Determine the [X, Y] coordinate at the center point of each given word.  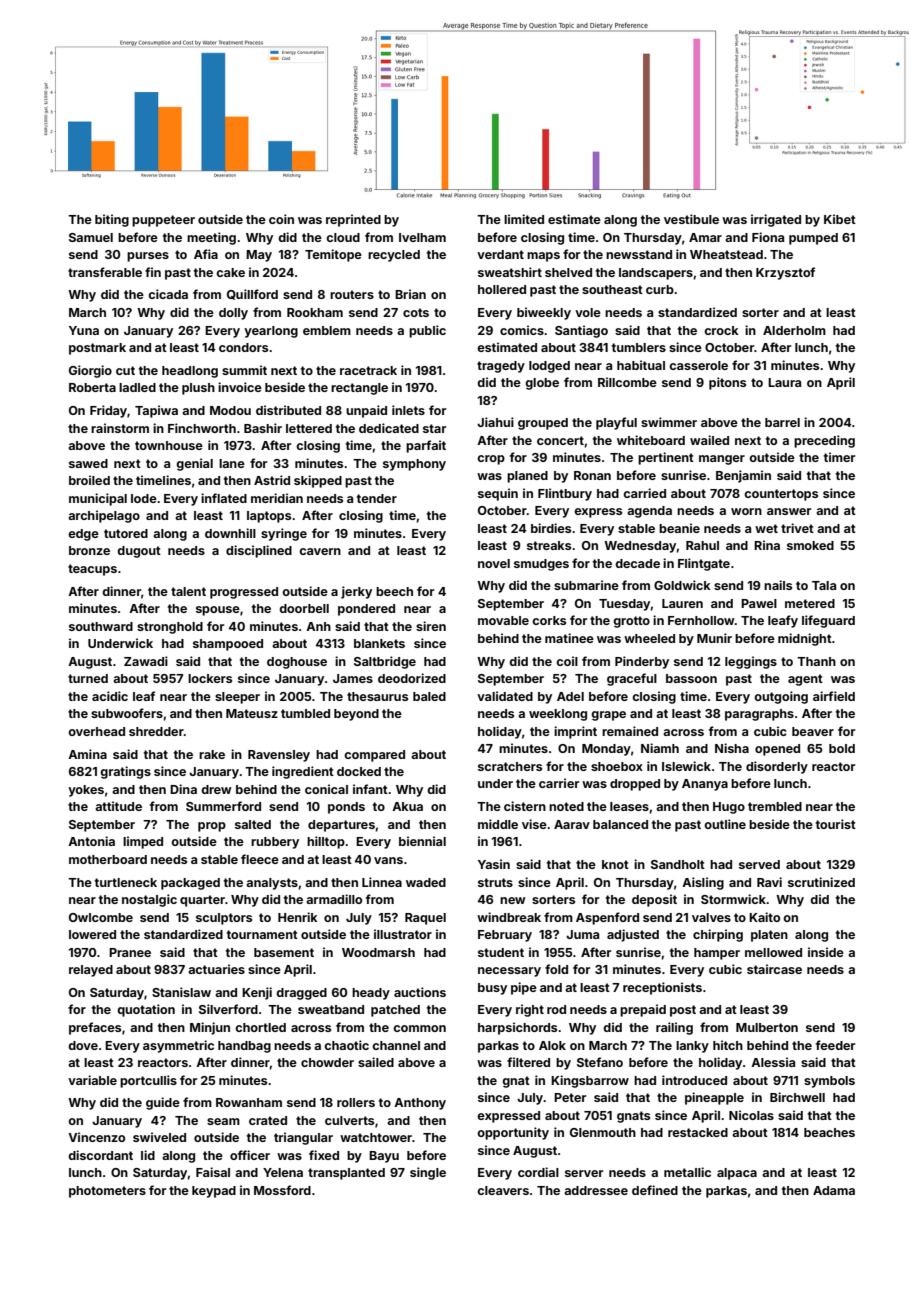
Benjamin [743, 476]
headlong [190, 372]
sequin [498, 494]
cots [416, 312]
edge [83, 535]
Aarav [572, 824]
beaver [813, 731]
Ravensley [279, 756]
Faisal [213, 1172]
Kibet [840, 219]
